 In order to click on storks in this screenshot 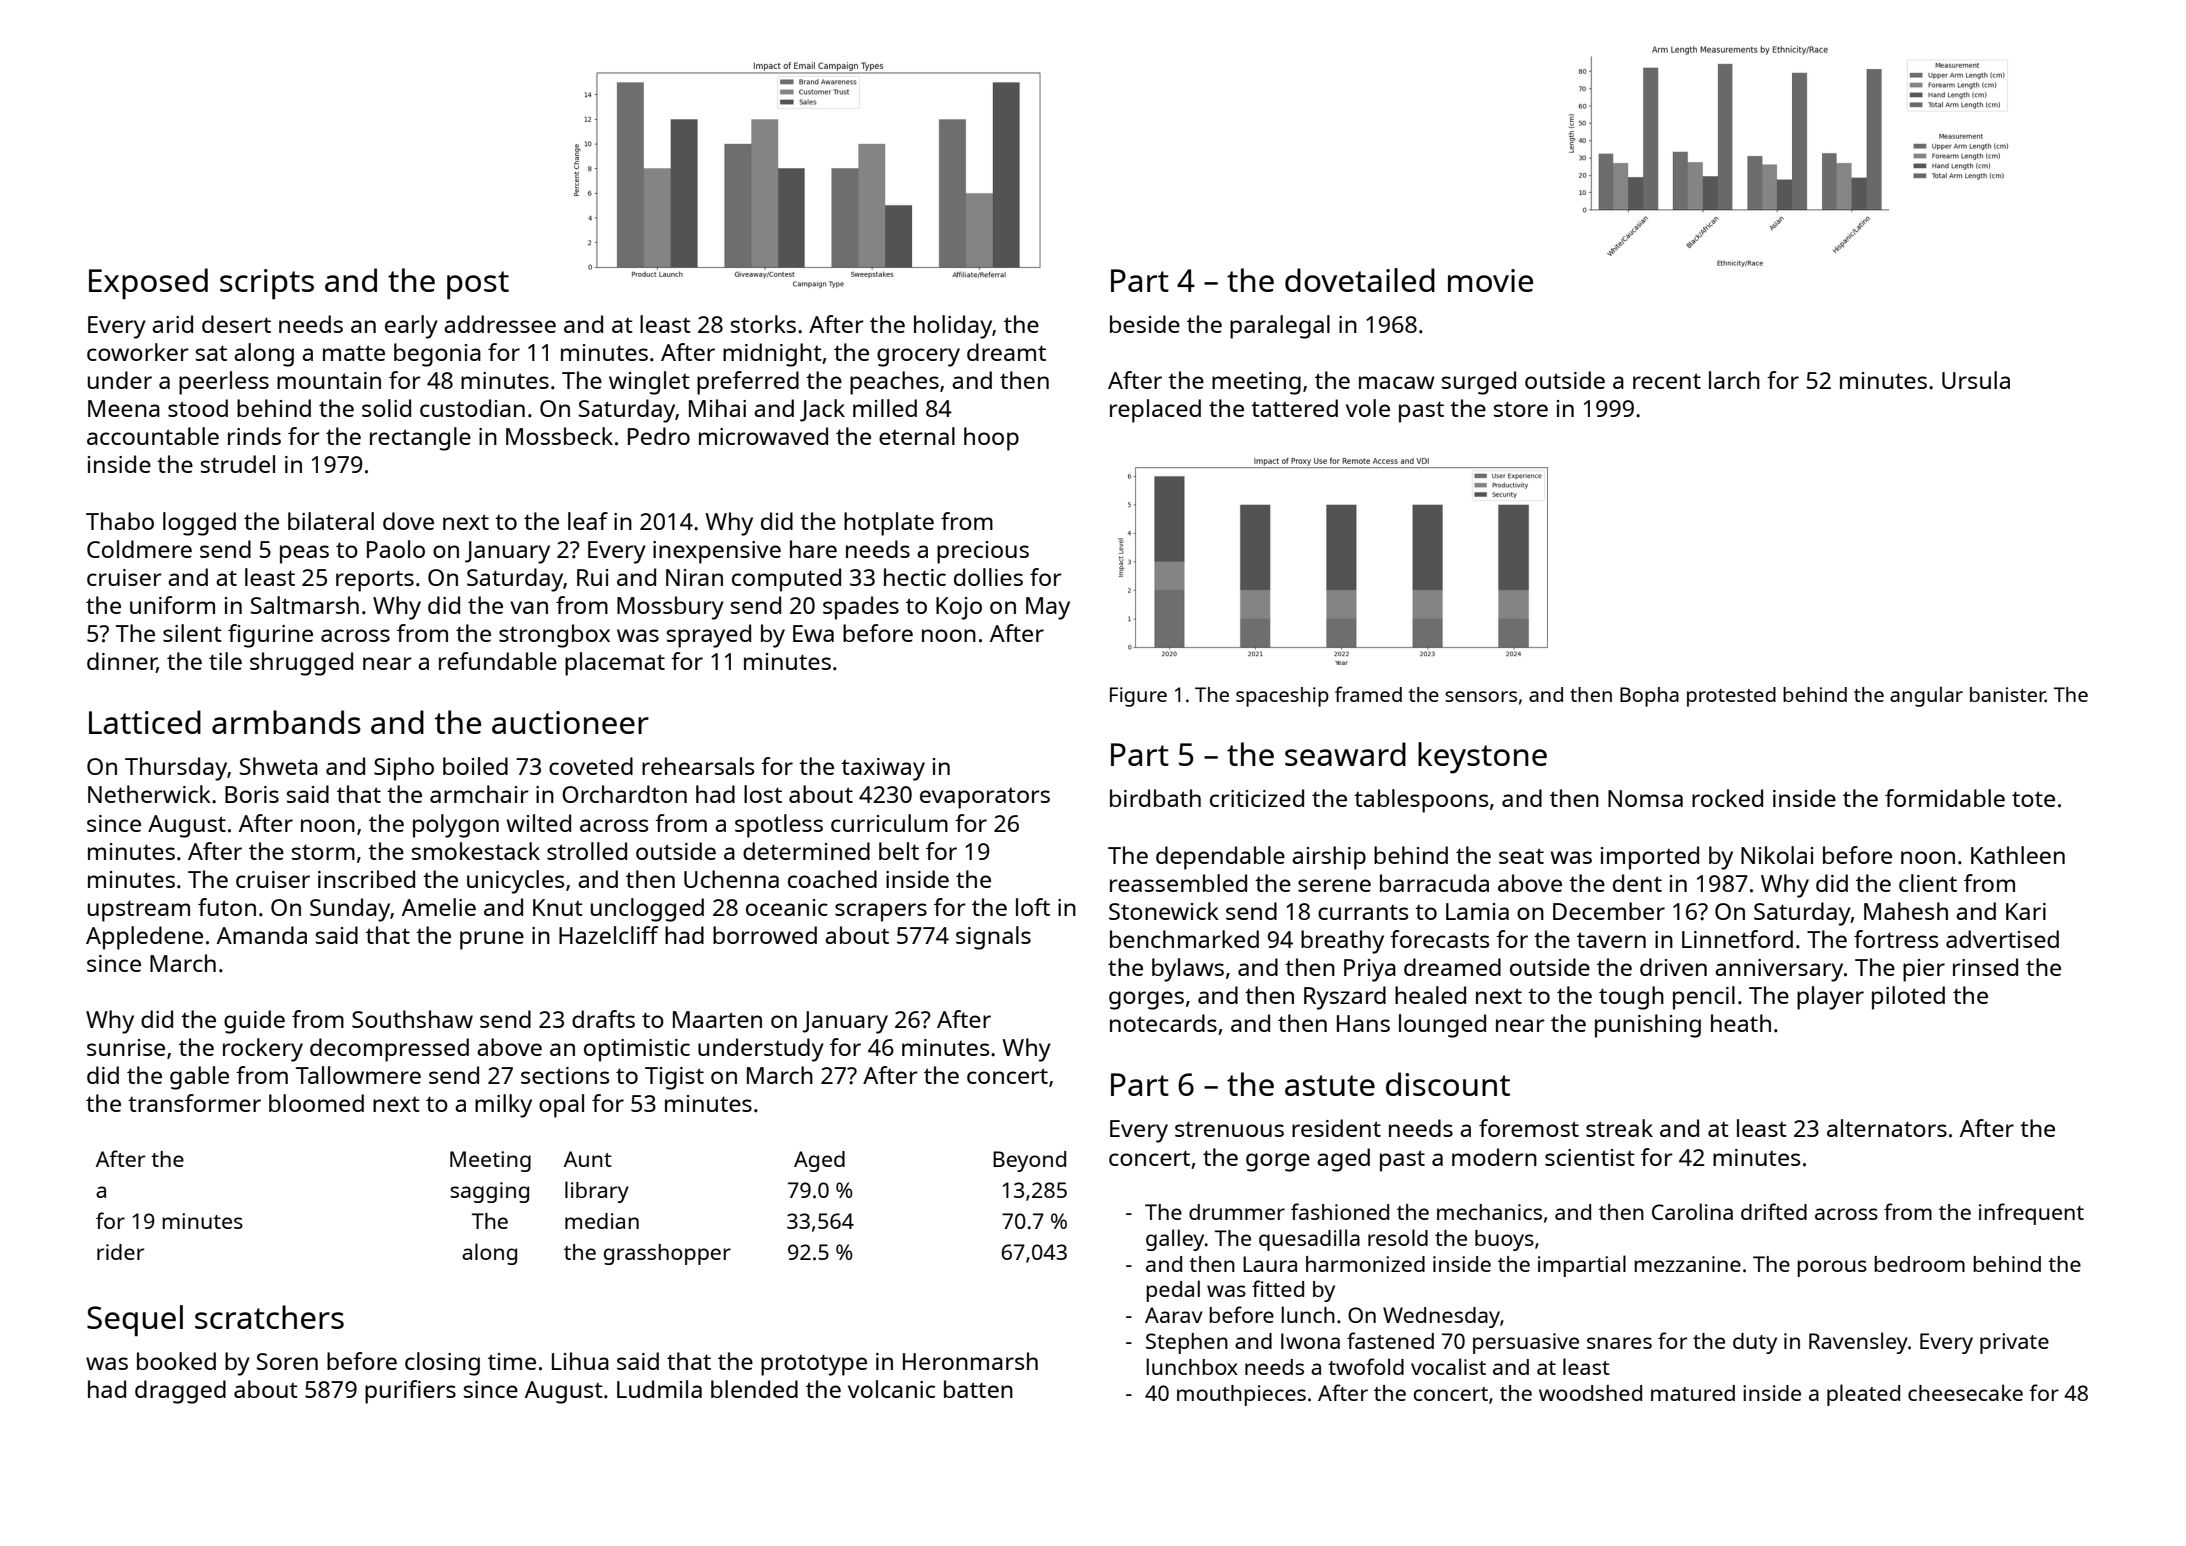, I will do `click(763, 324)`.
